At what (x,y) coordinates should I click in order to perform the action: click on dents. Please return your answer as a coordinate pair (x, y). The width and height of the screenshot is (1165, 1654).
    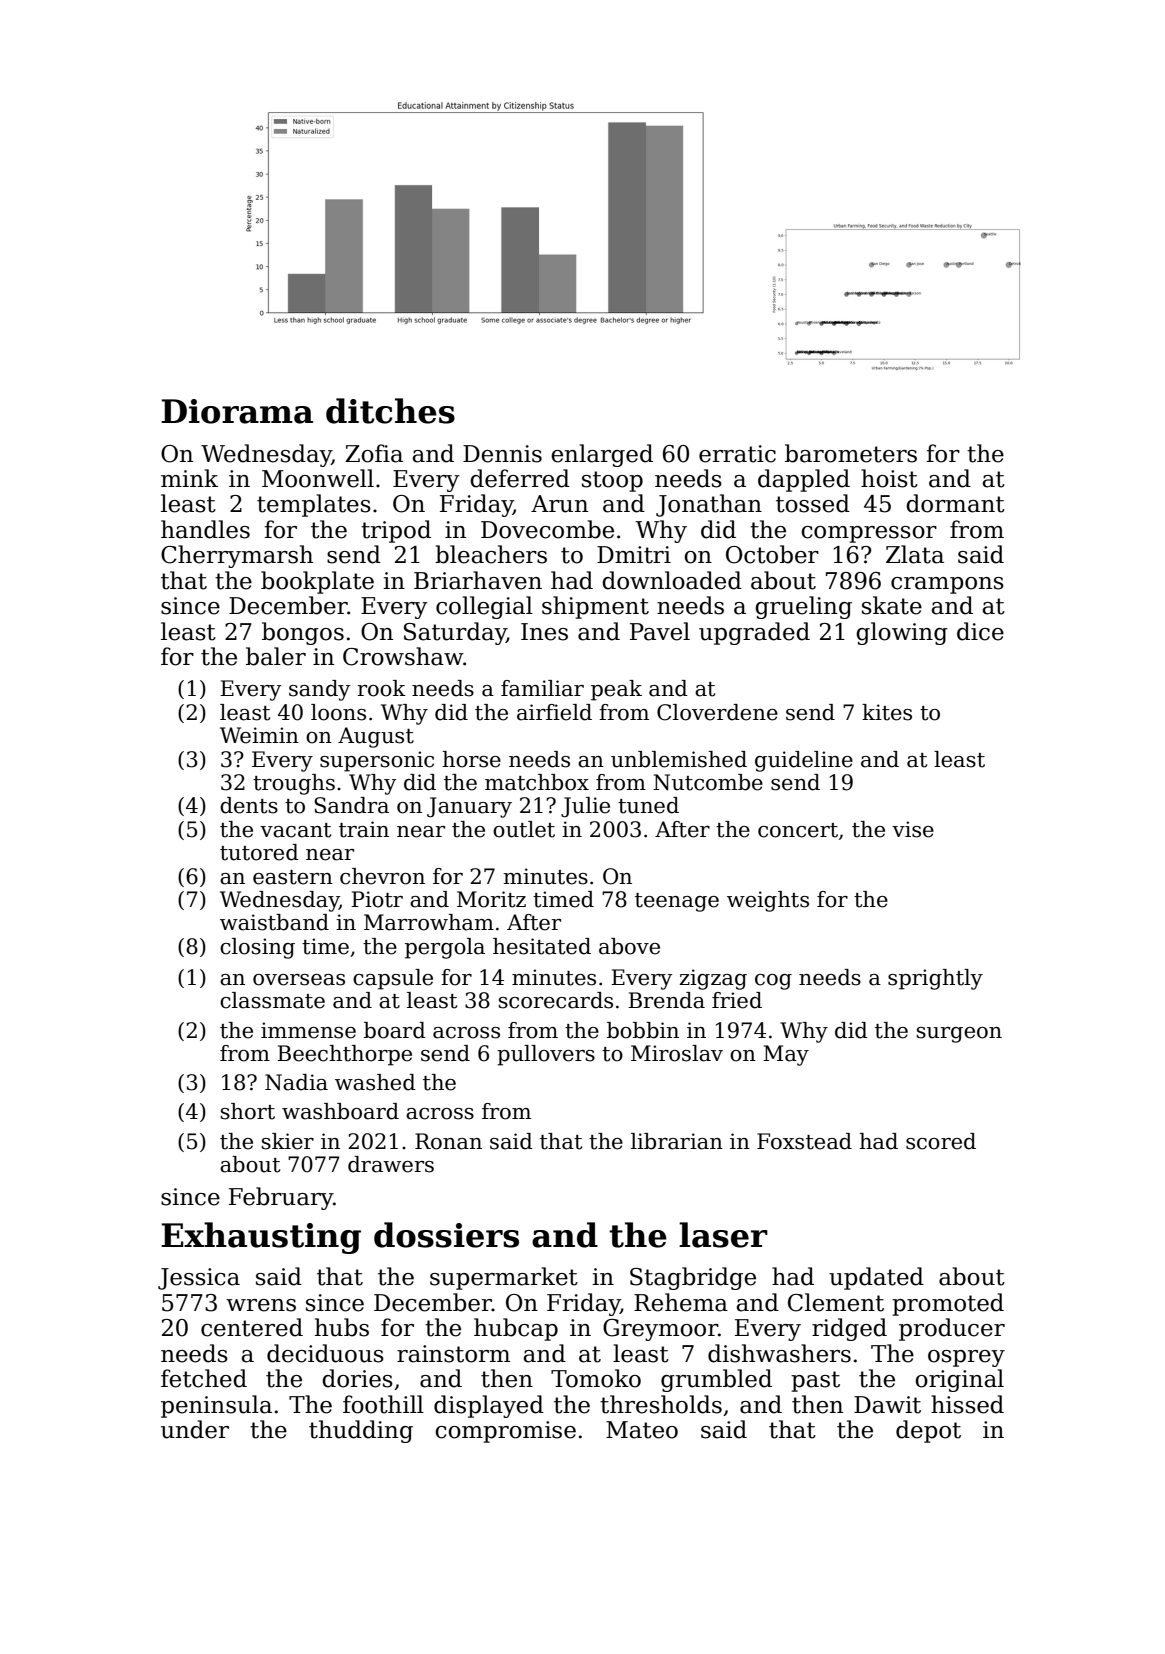
    Looking at the image, I should click on (249, 805).
